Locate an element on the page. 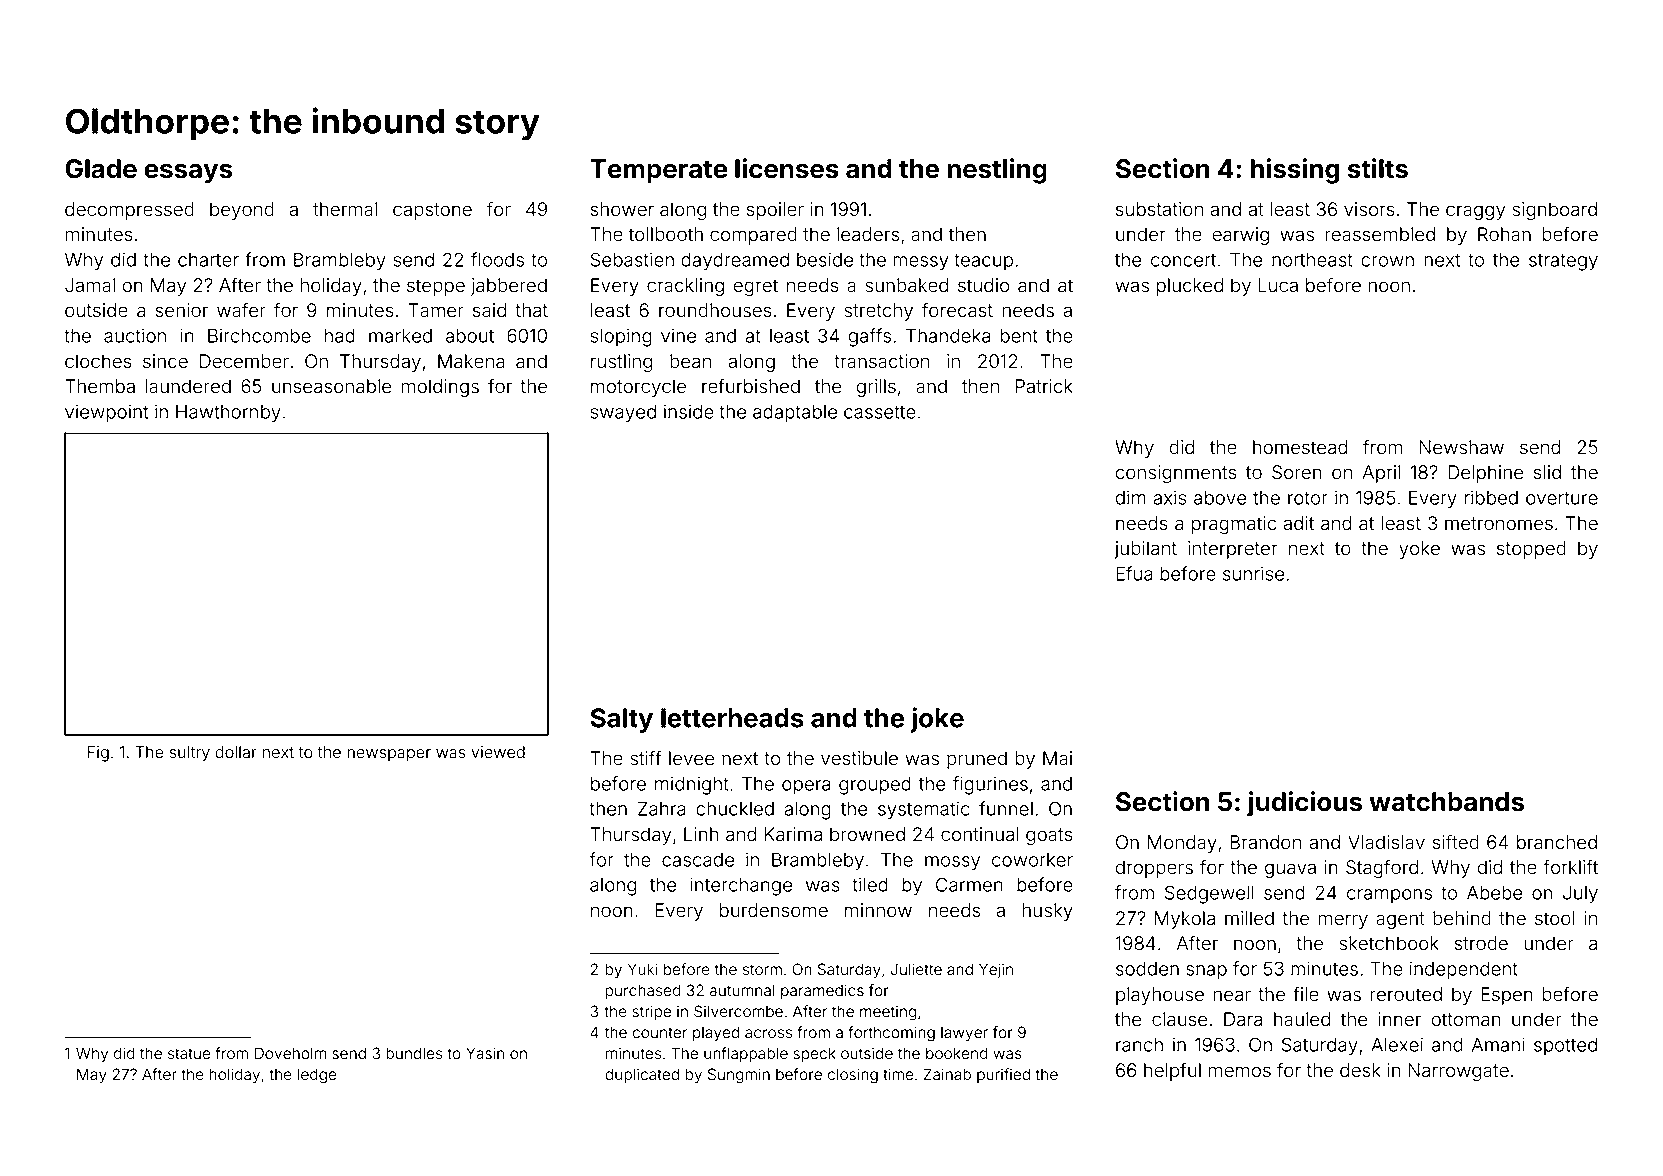  sunrise is located at coordinates (1253, 573).
